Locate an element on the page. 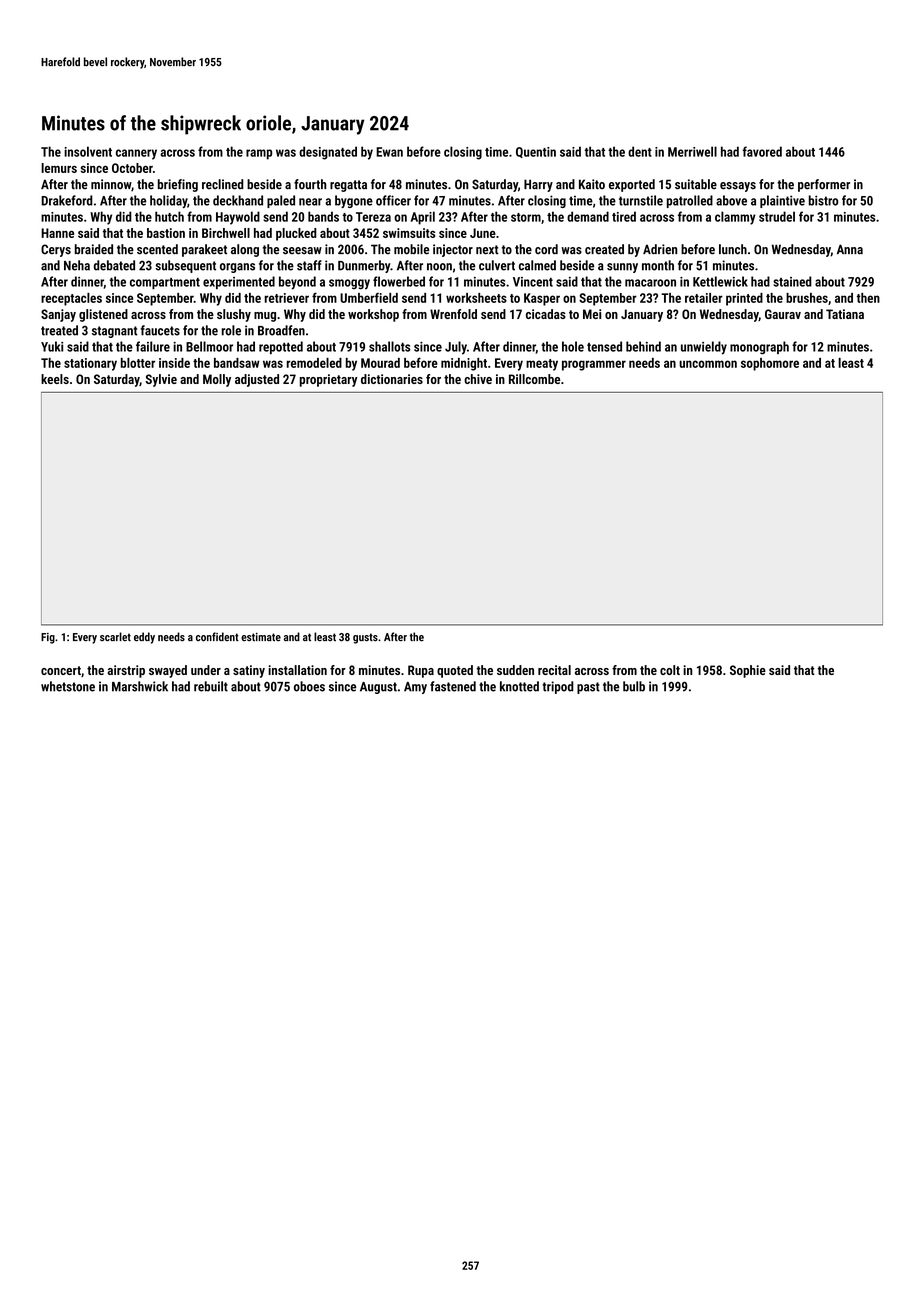 Image resolution: width=924 pixels, height=1308 pixels. scarlet is located at coordinates (115, 637).
